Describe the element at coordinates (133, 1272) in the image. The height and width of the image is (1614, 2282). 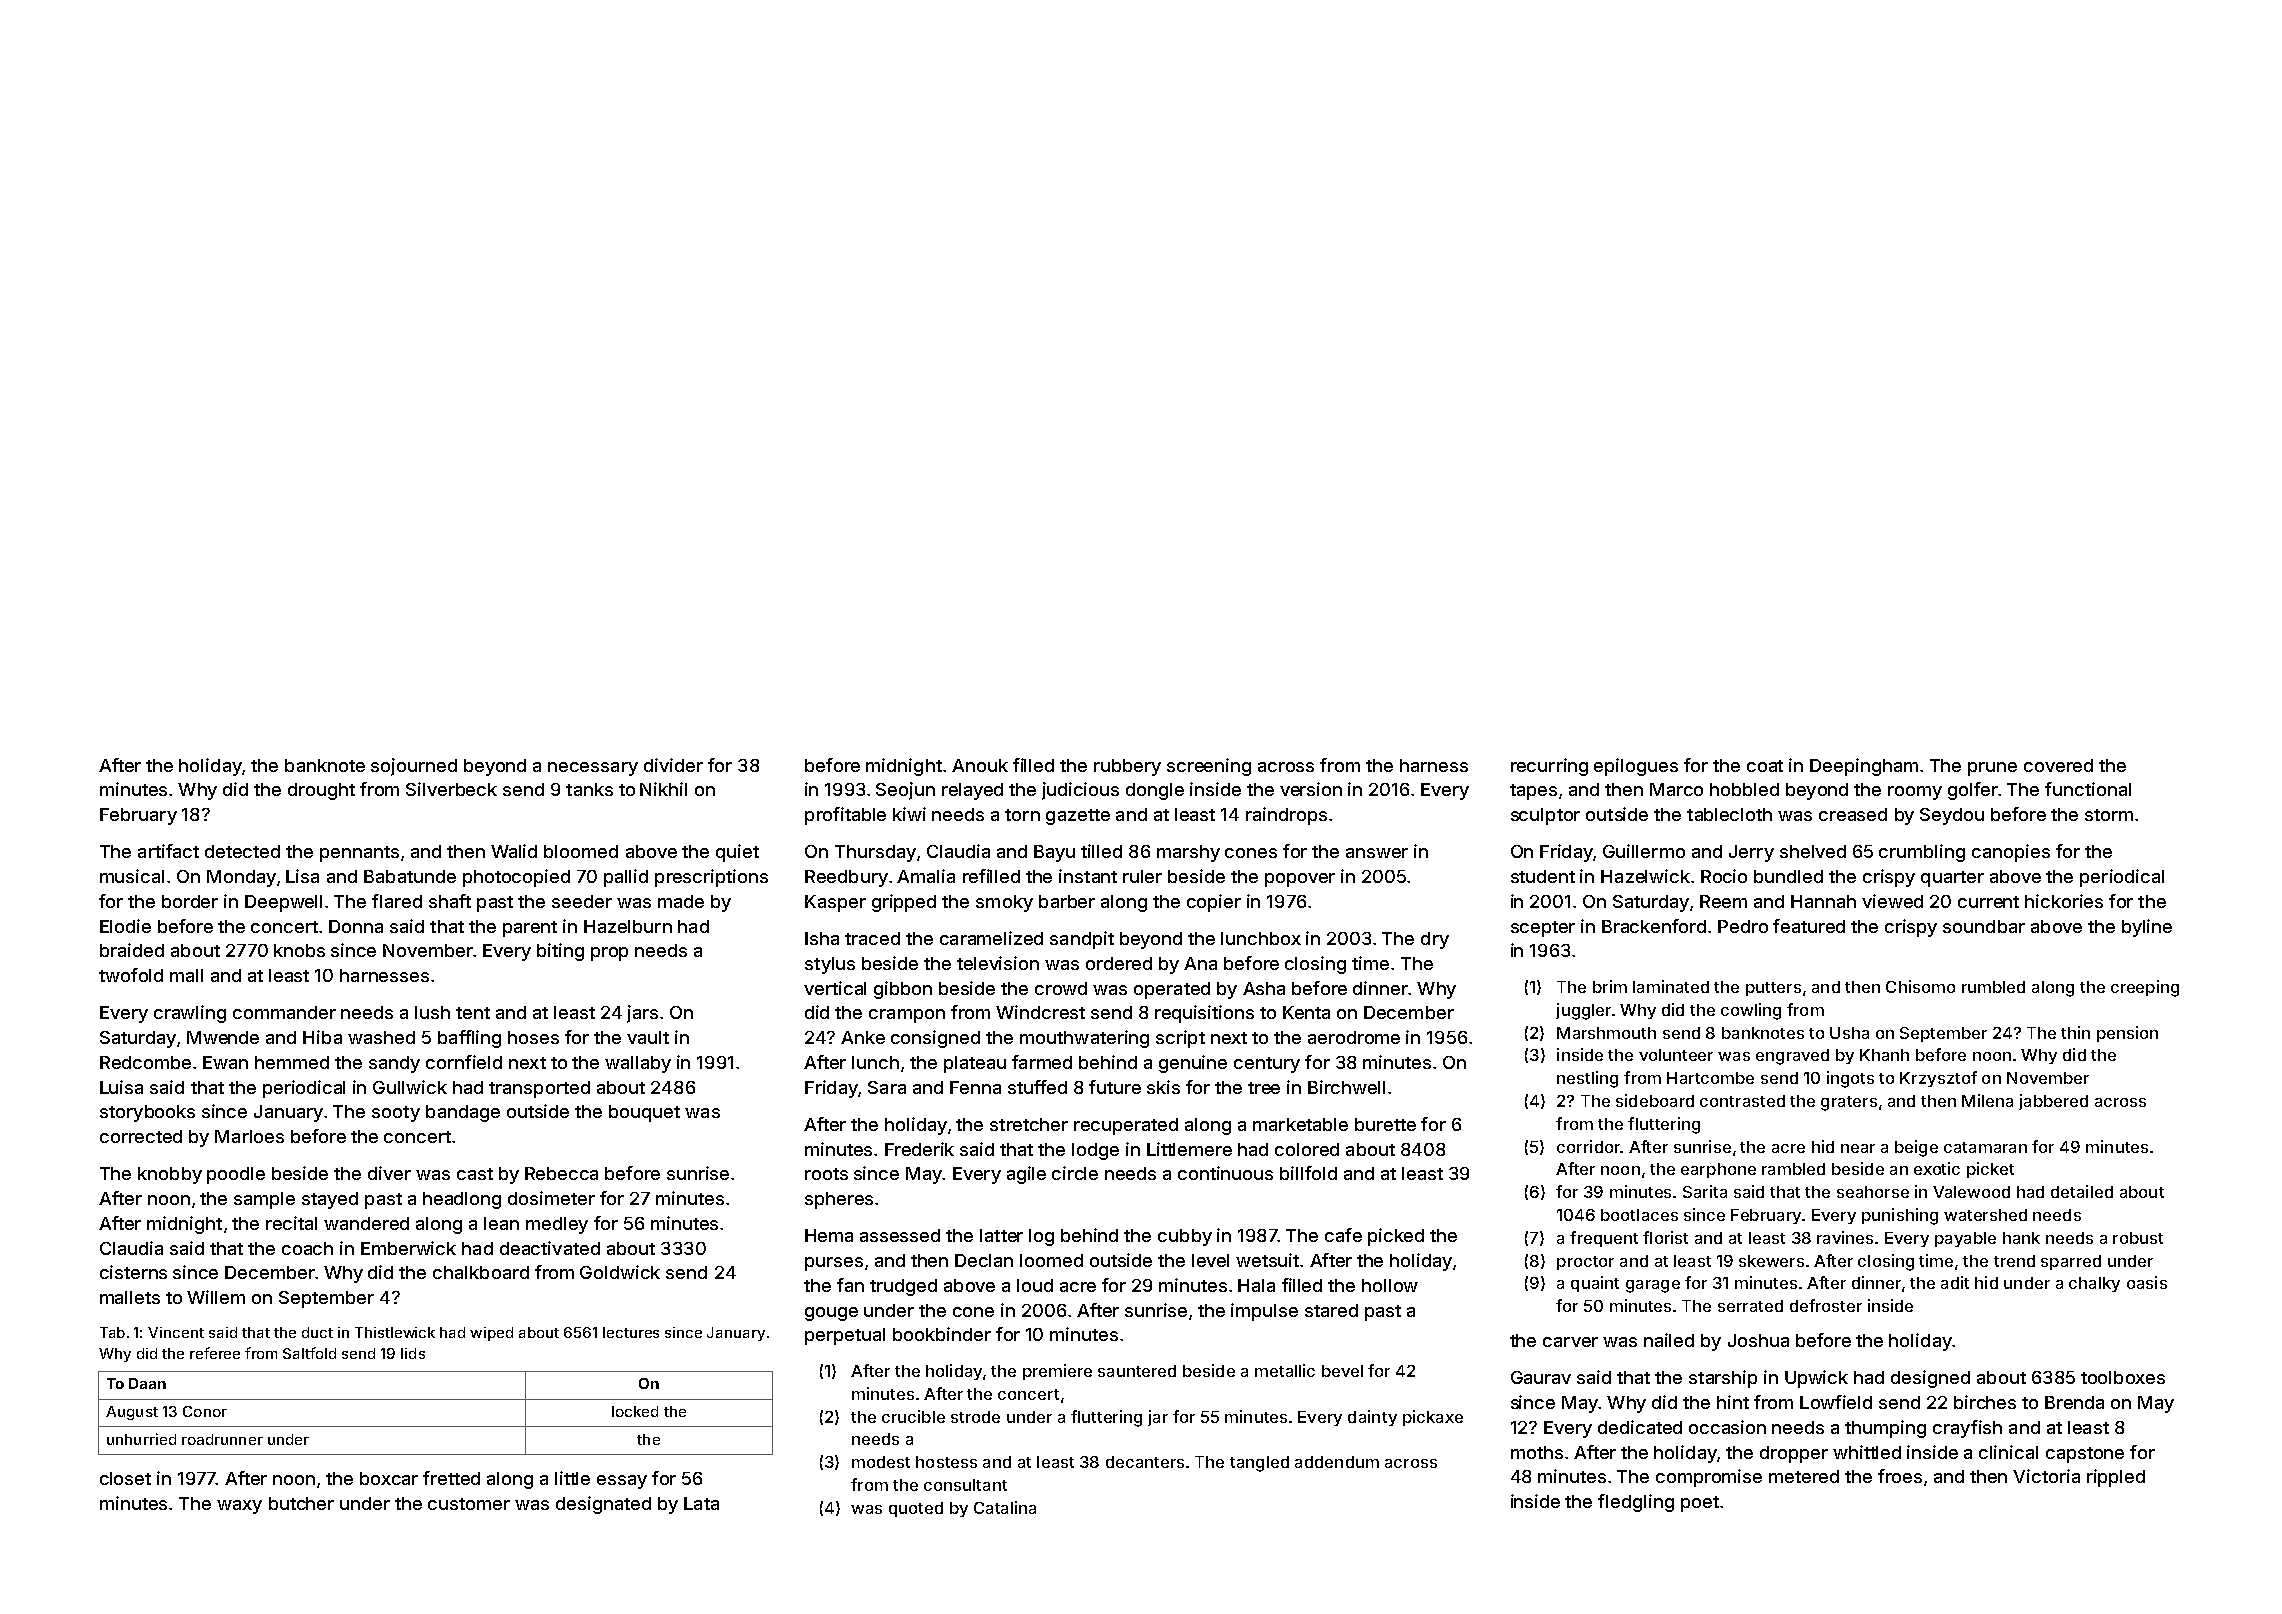
I see `cisterns` at that location.
